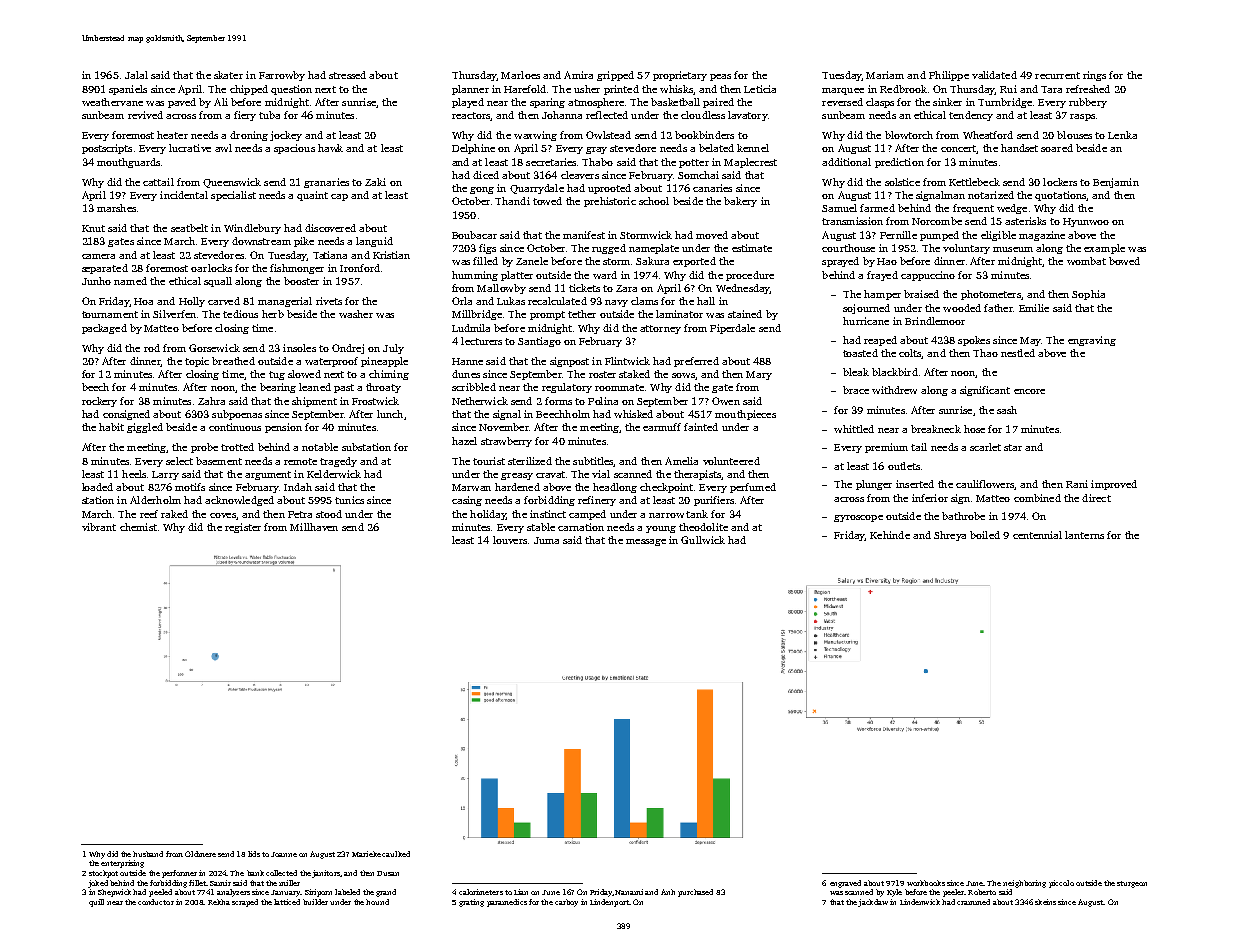 The image size is (1233, 952). What do you see at coordinates (507, 903) in the document?
I see `paramedics` at bounding box center [507, 903].
